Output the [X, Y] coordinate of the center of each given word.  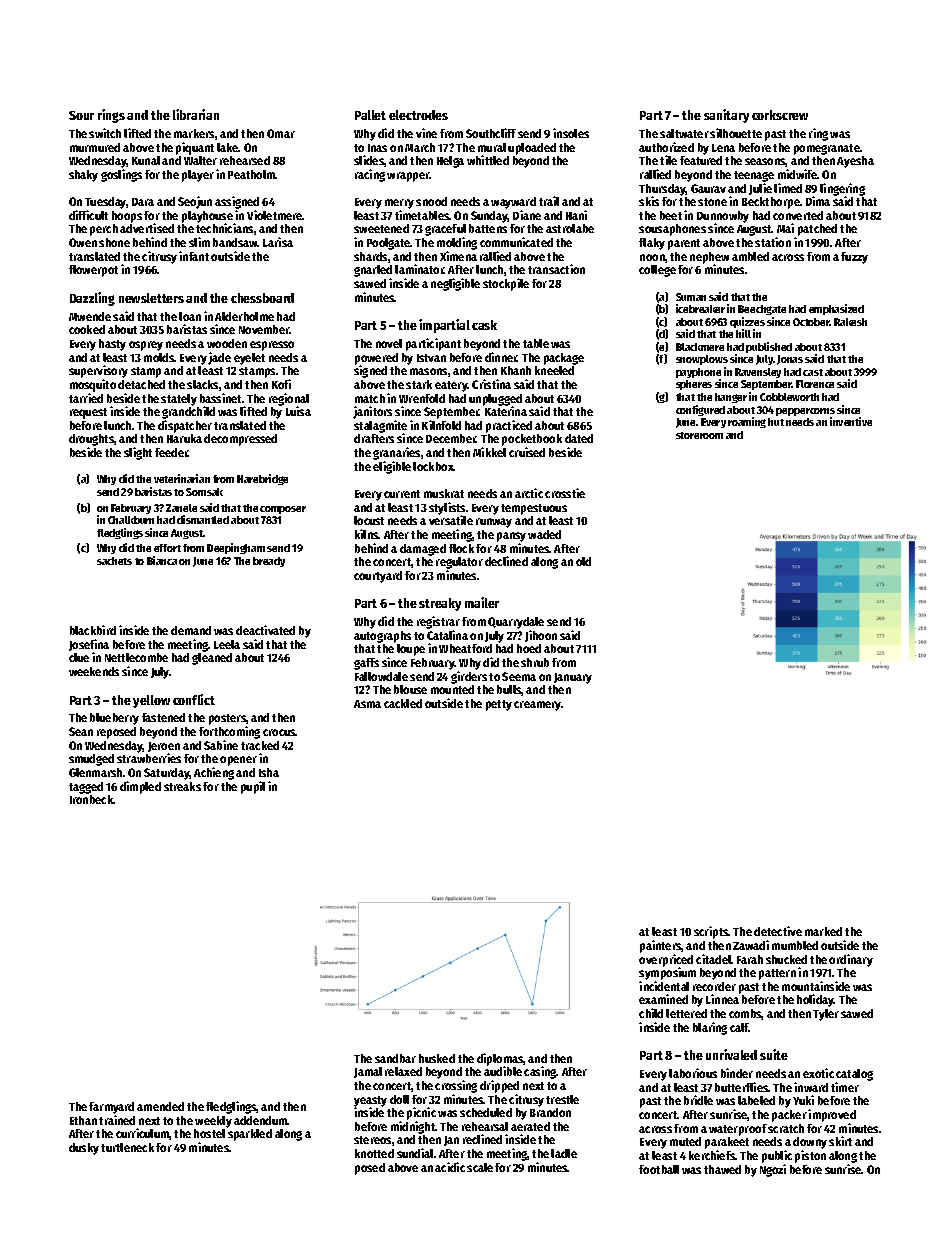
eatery [451, 386]
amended [160, 1106]
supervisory [98, 371]
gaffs [366, 664]
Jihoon [541, 636]
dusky [84, 1149]
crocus [279, 732]
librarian [196, 114]
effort [167, 548]
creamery [538, 706]
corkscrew [780, 115]
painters [661, 946]
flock [461, 548]
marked [823, 931]
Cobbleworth [789, 397]
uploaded [532, 149]
